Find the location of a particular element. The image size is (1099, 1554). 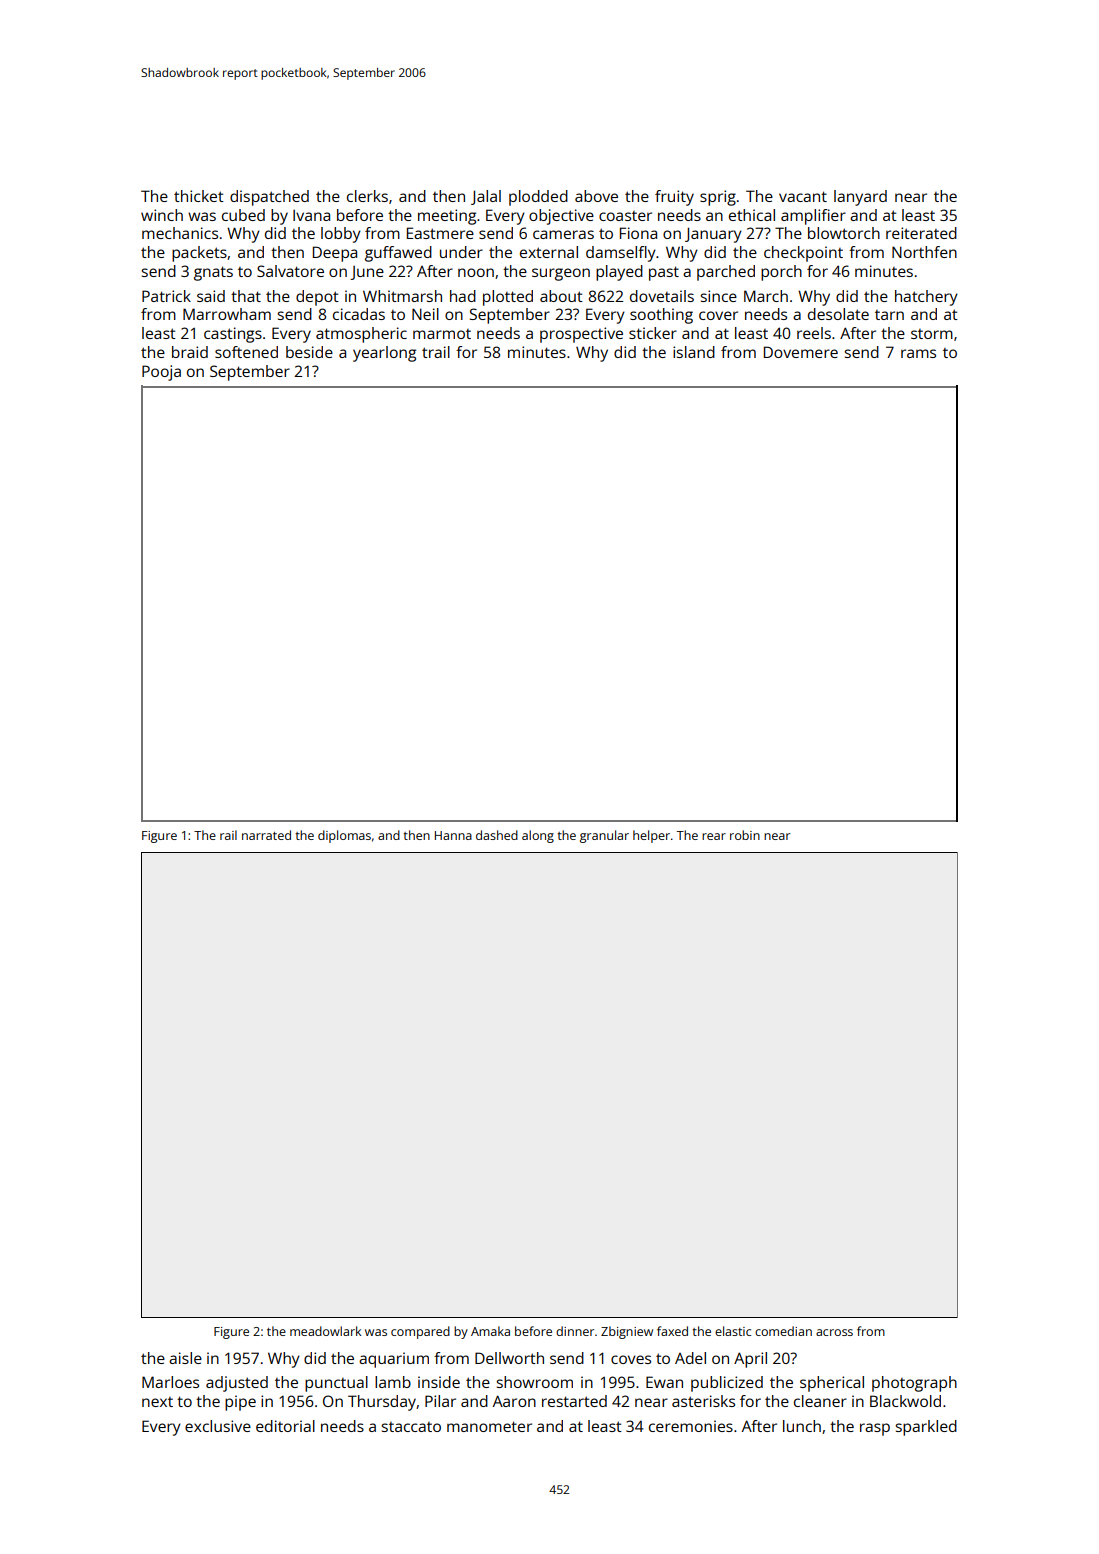

along is located at coordinates (538, 836).
